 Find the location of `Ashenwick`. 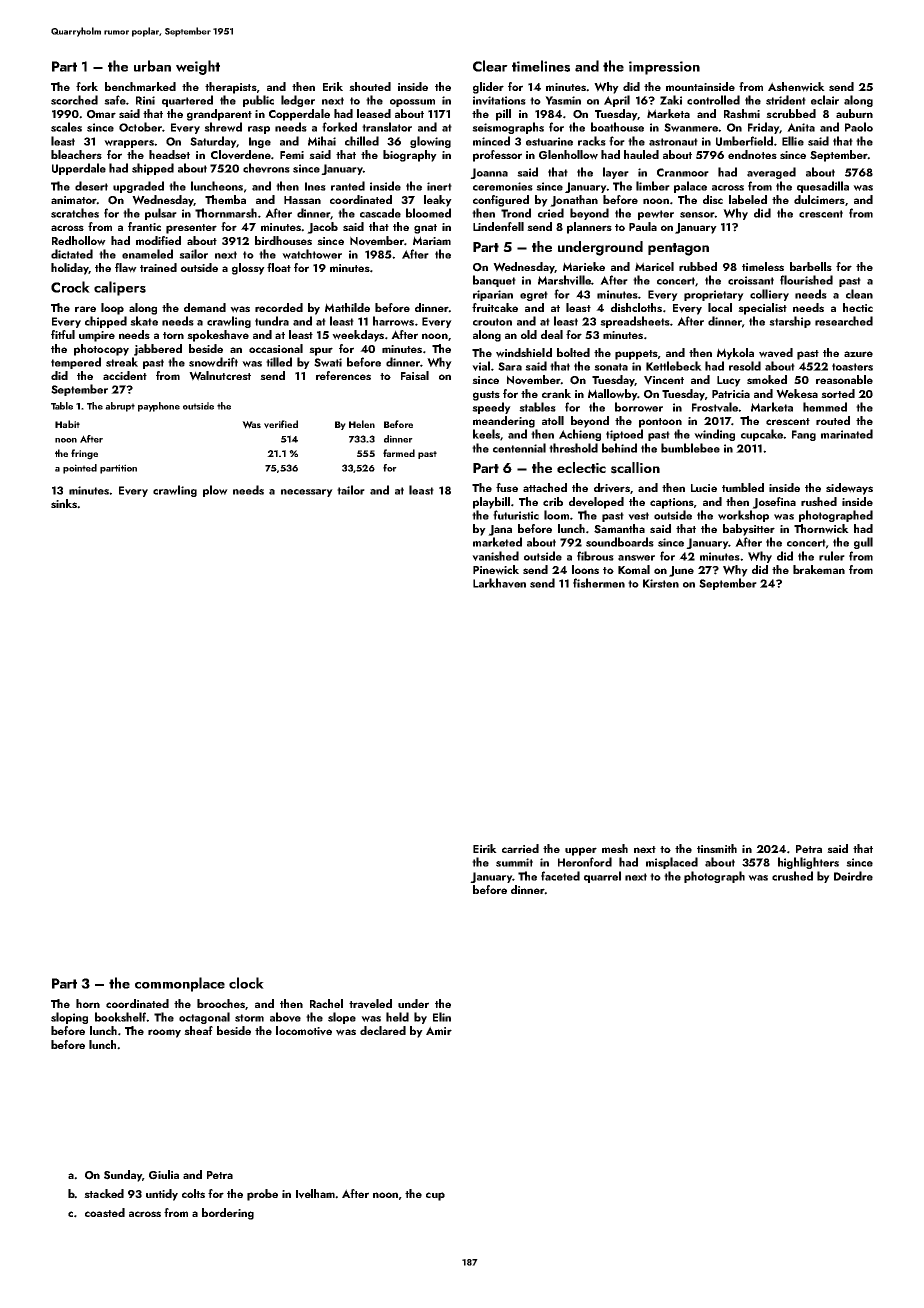

Ashenwick is located at coordinates (796, 87).
